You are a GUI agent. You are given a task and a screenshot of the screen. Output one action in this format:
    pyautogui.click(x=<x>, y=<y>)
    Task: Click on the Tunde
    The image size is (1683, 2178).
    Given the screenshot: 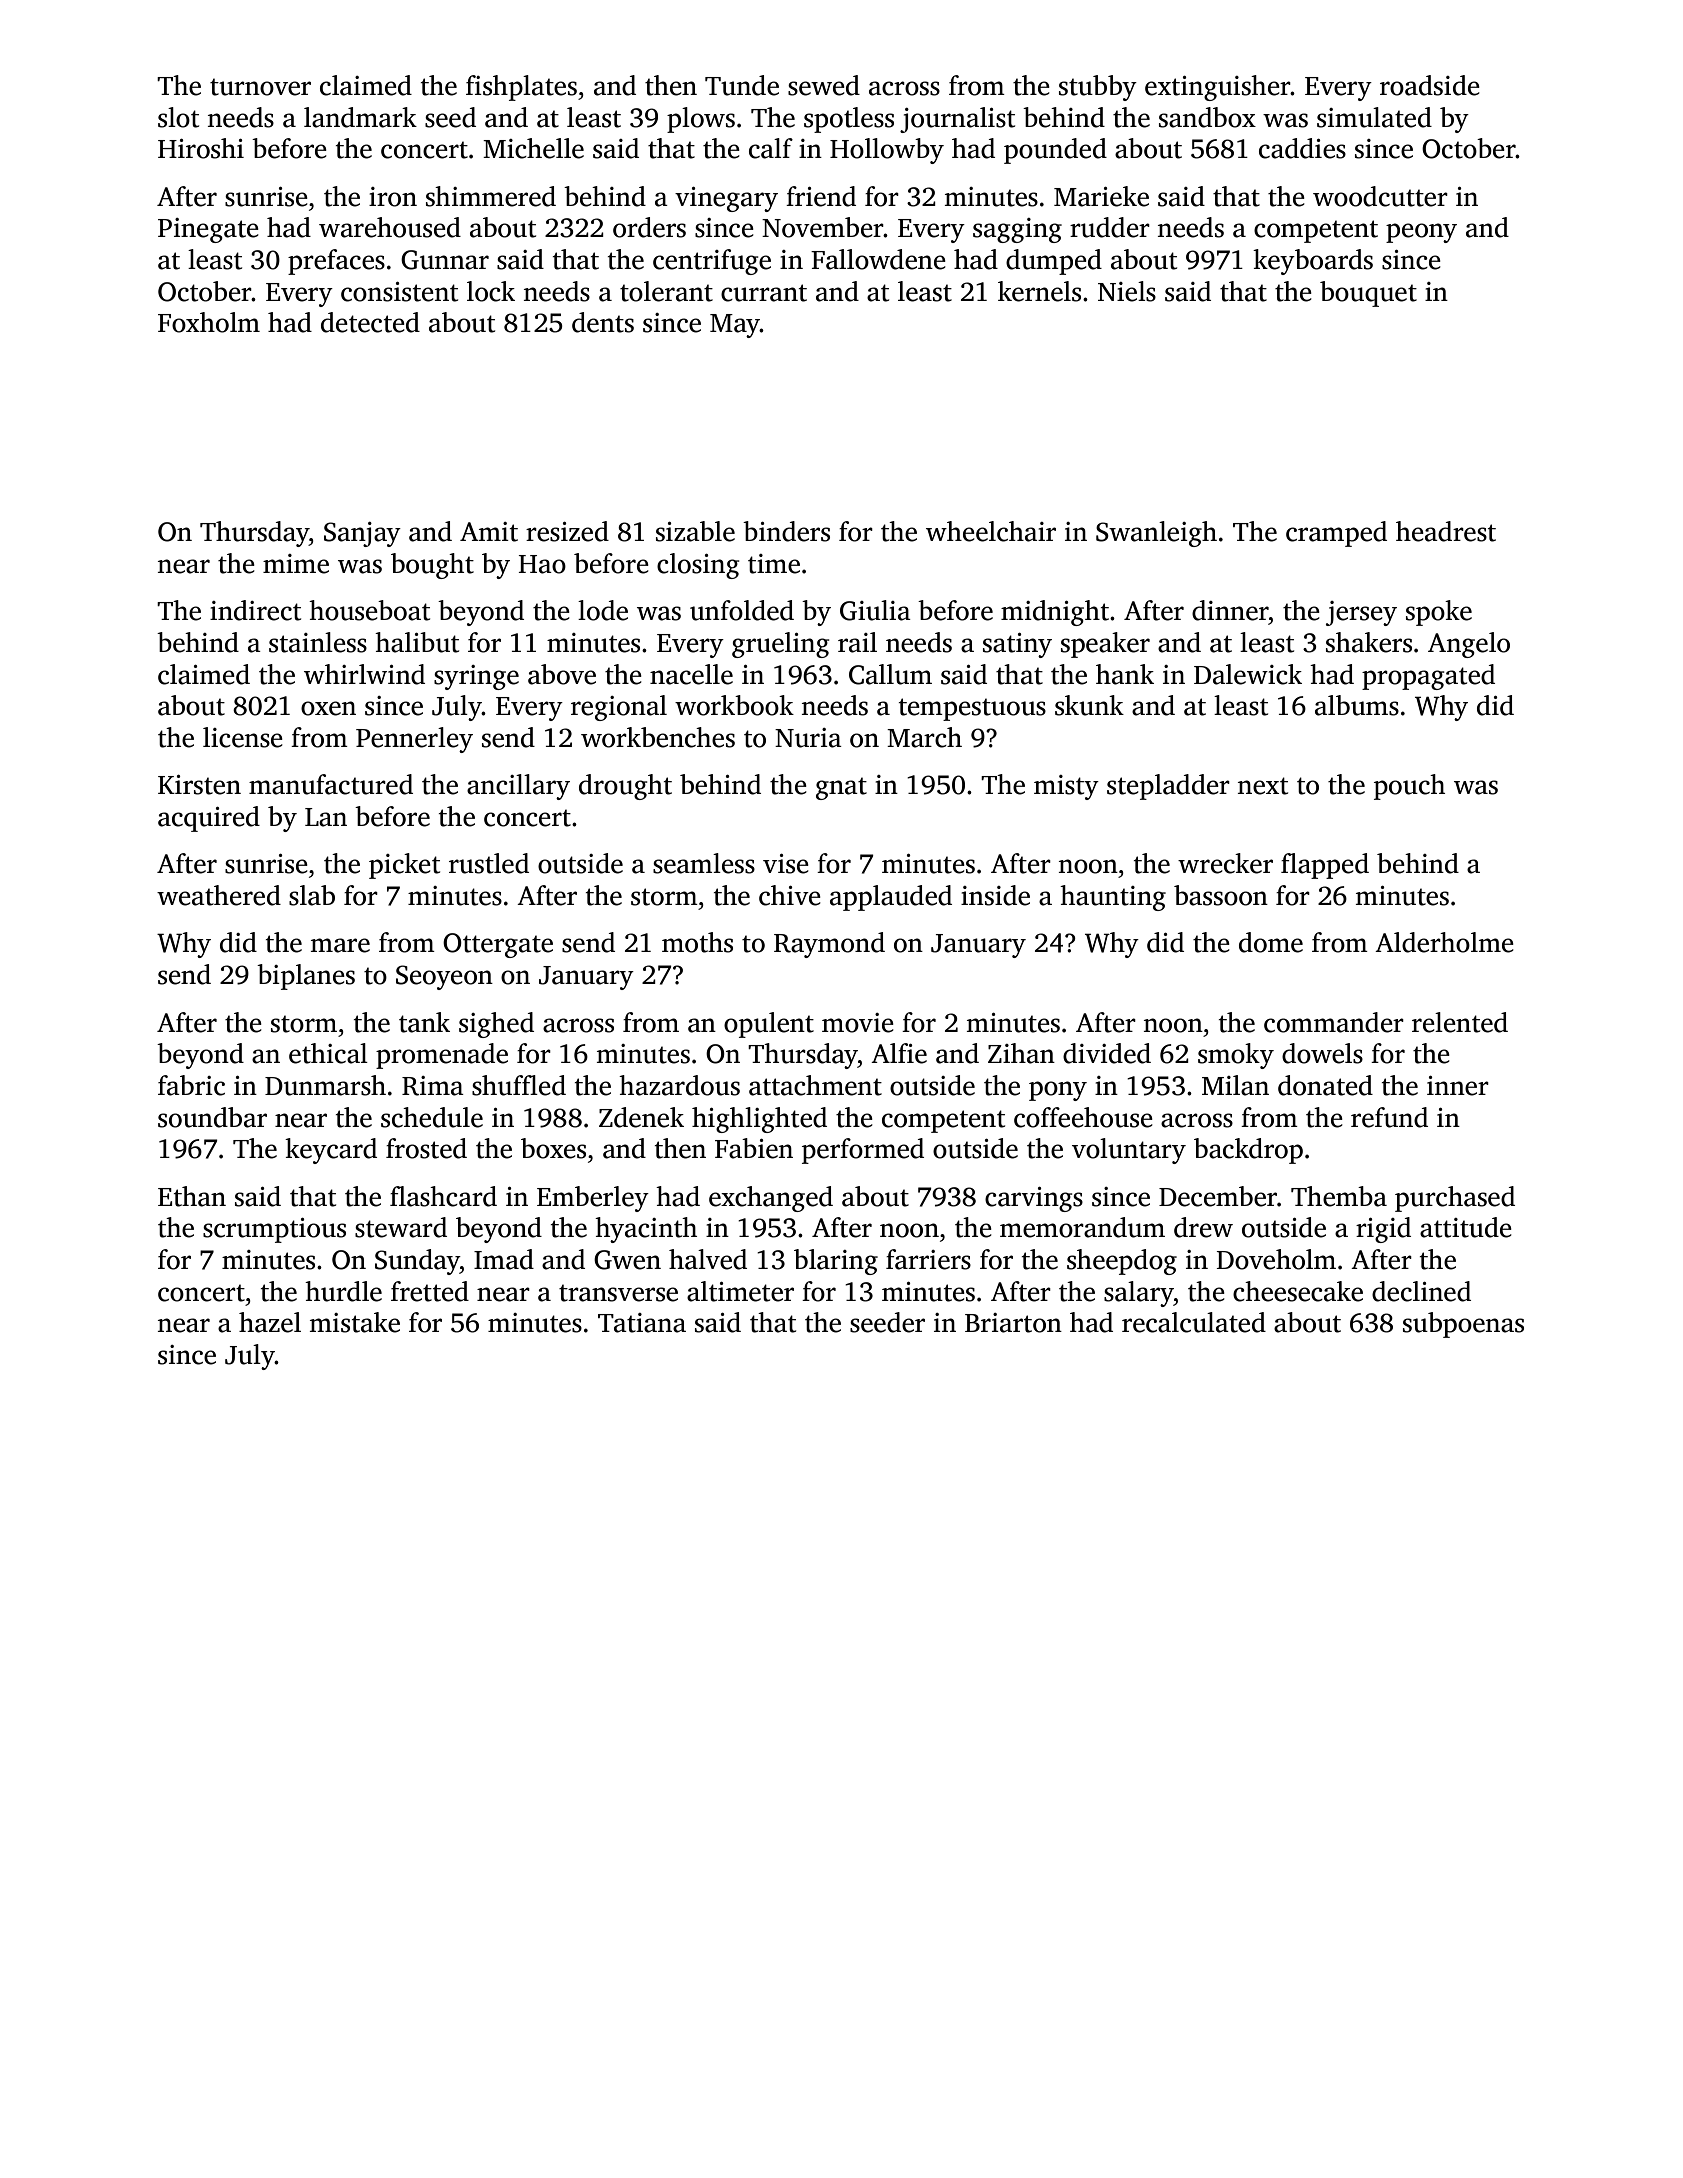 What is the action you would take?
    pyautogui.click(x=742, y=85)
